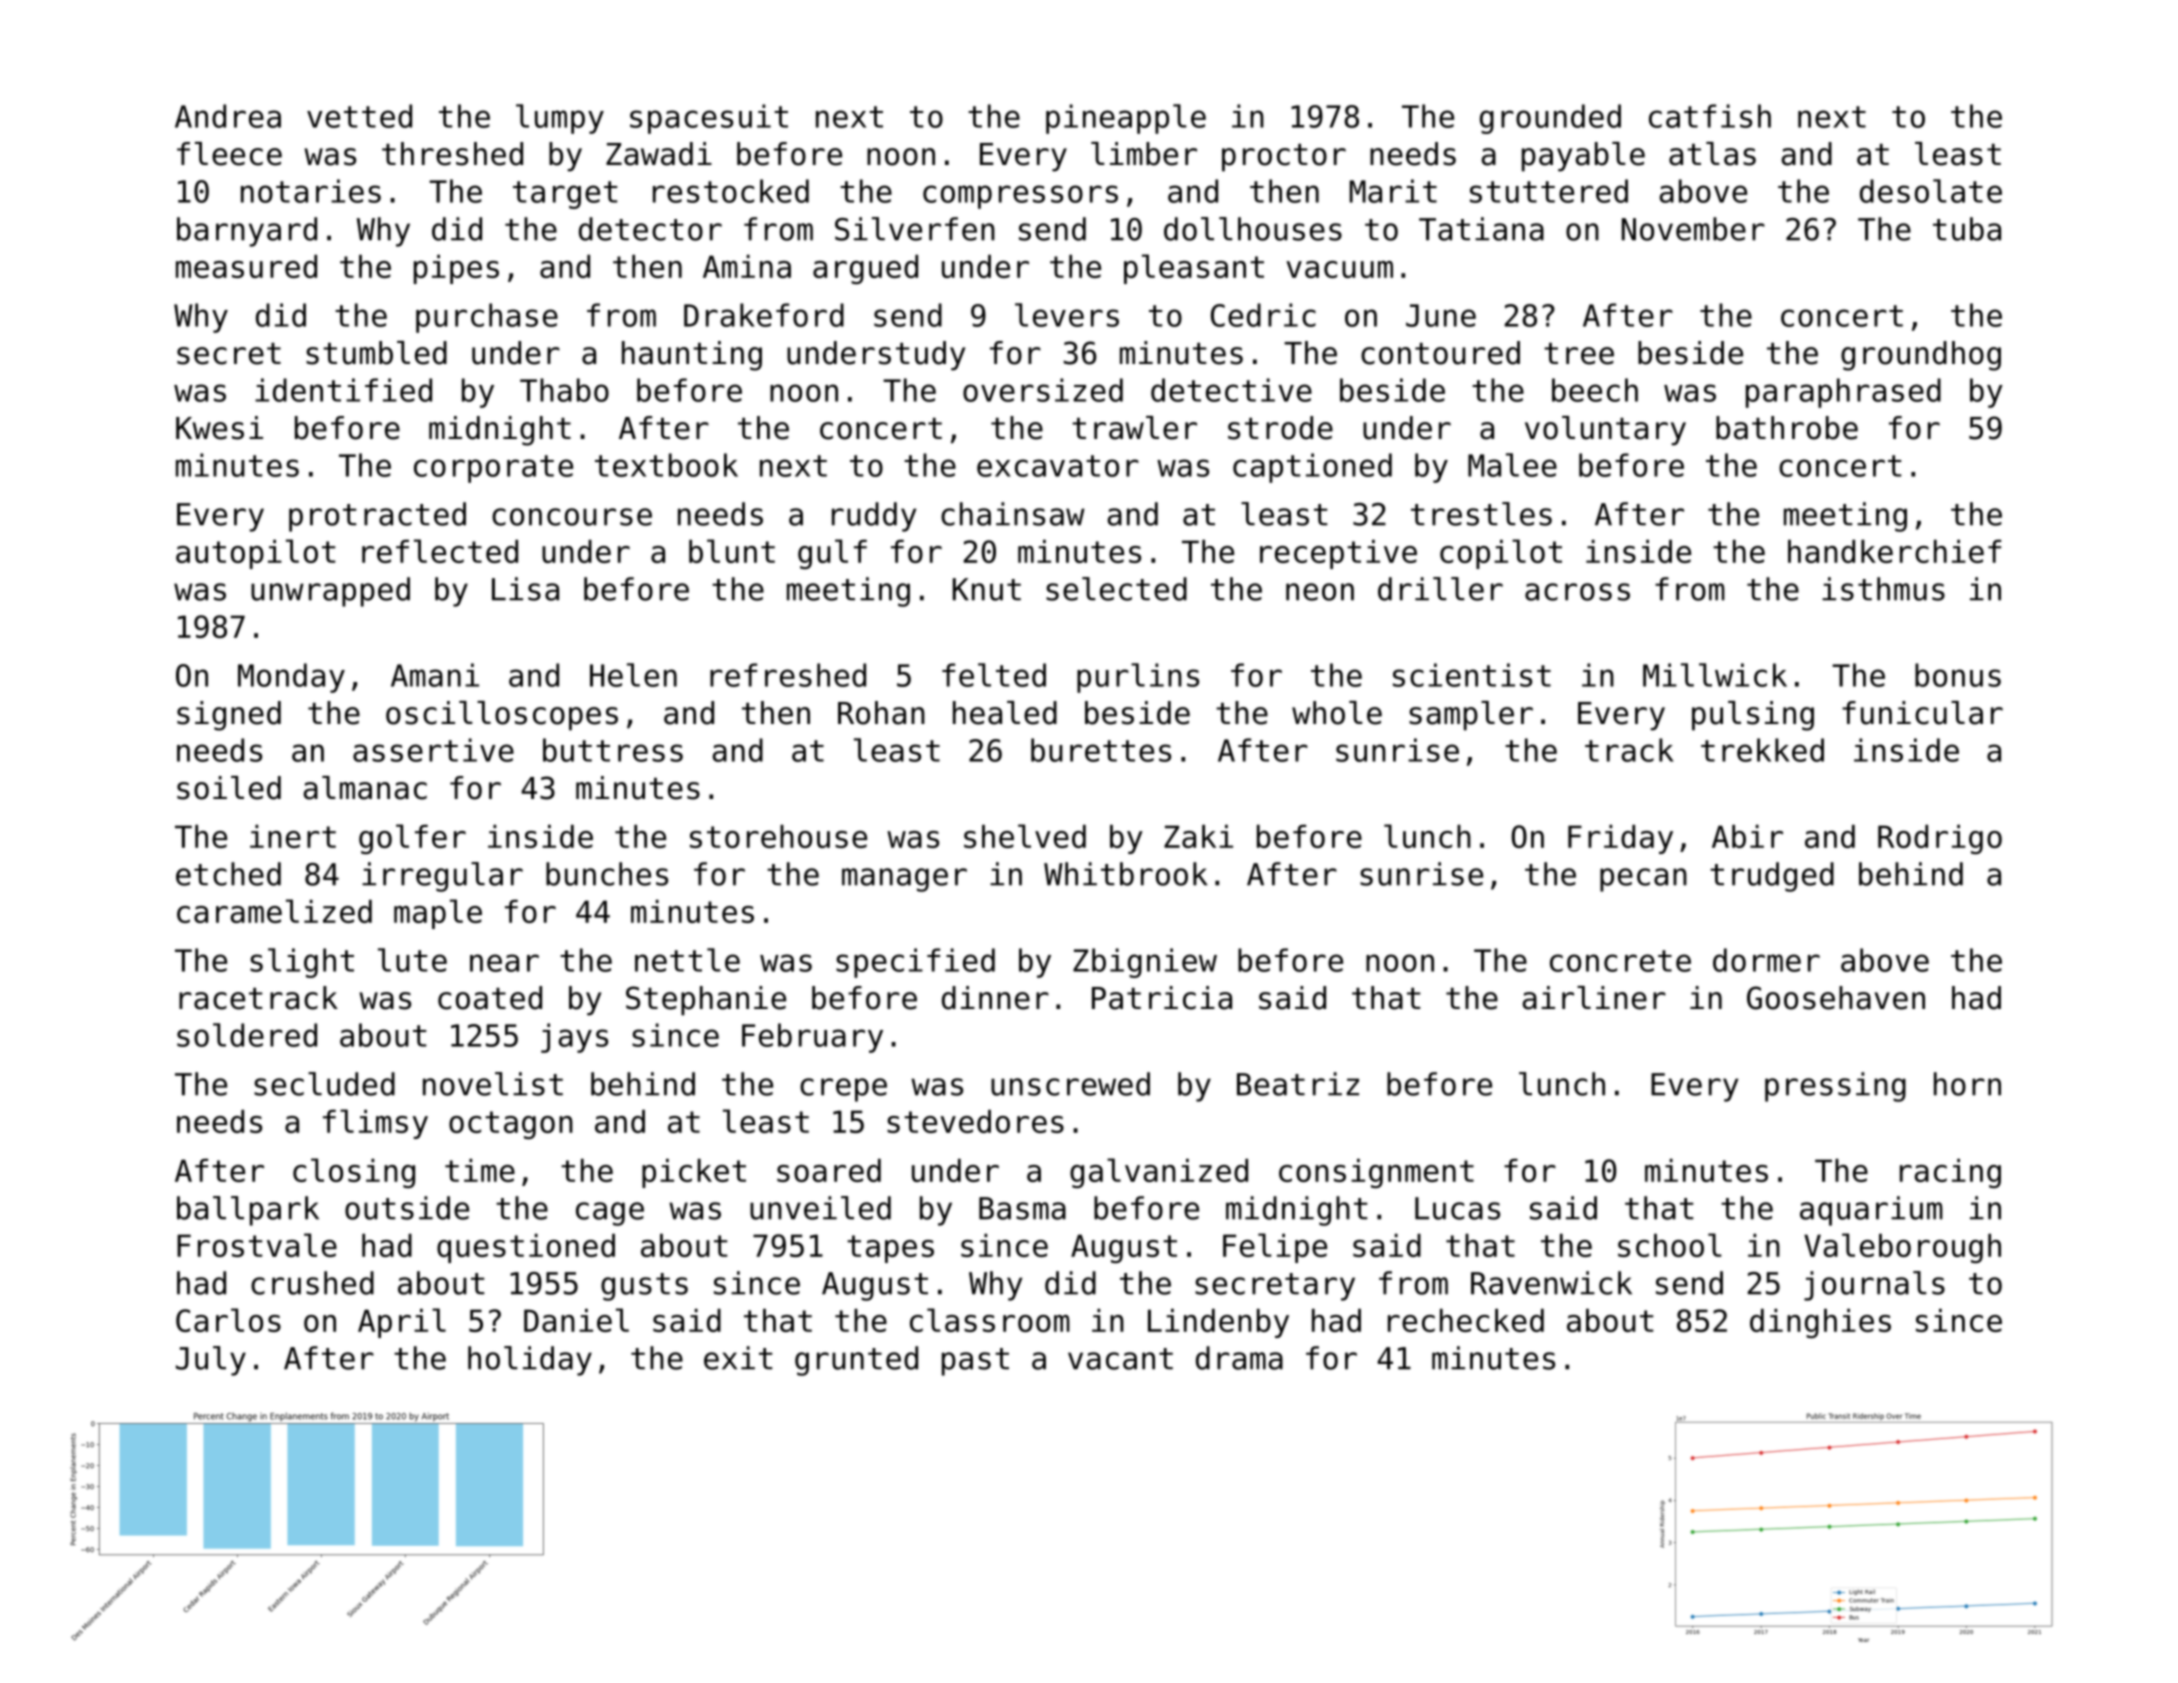 Image resolution: width=2178 pixels, height=1683 pixels. What do you see at coordinates (359, 116) in the document?
I see `vetted` at bounding box center [359, 116].
